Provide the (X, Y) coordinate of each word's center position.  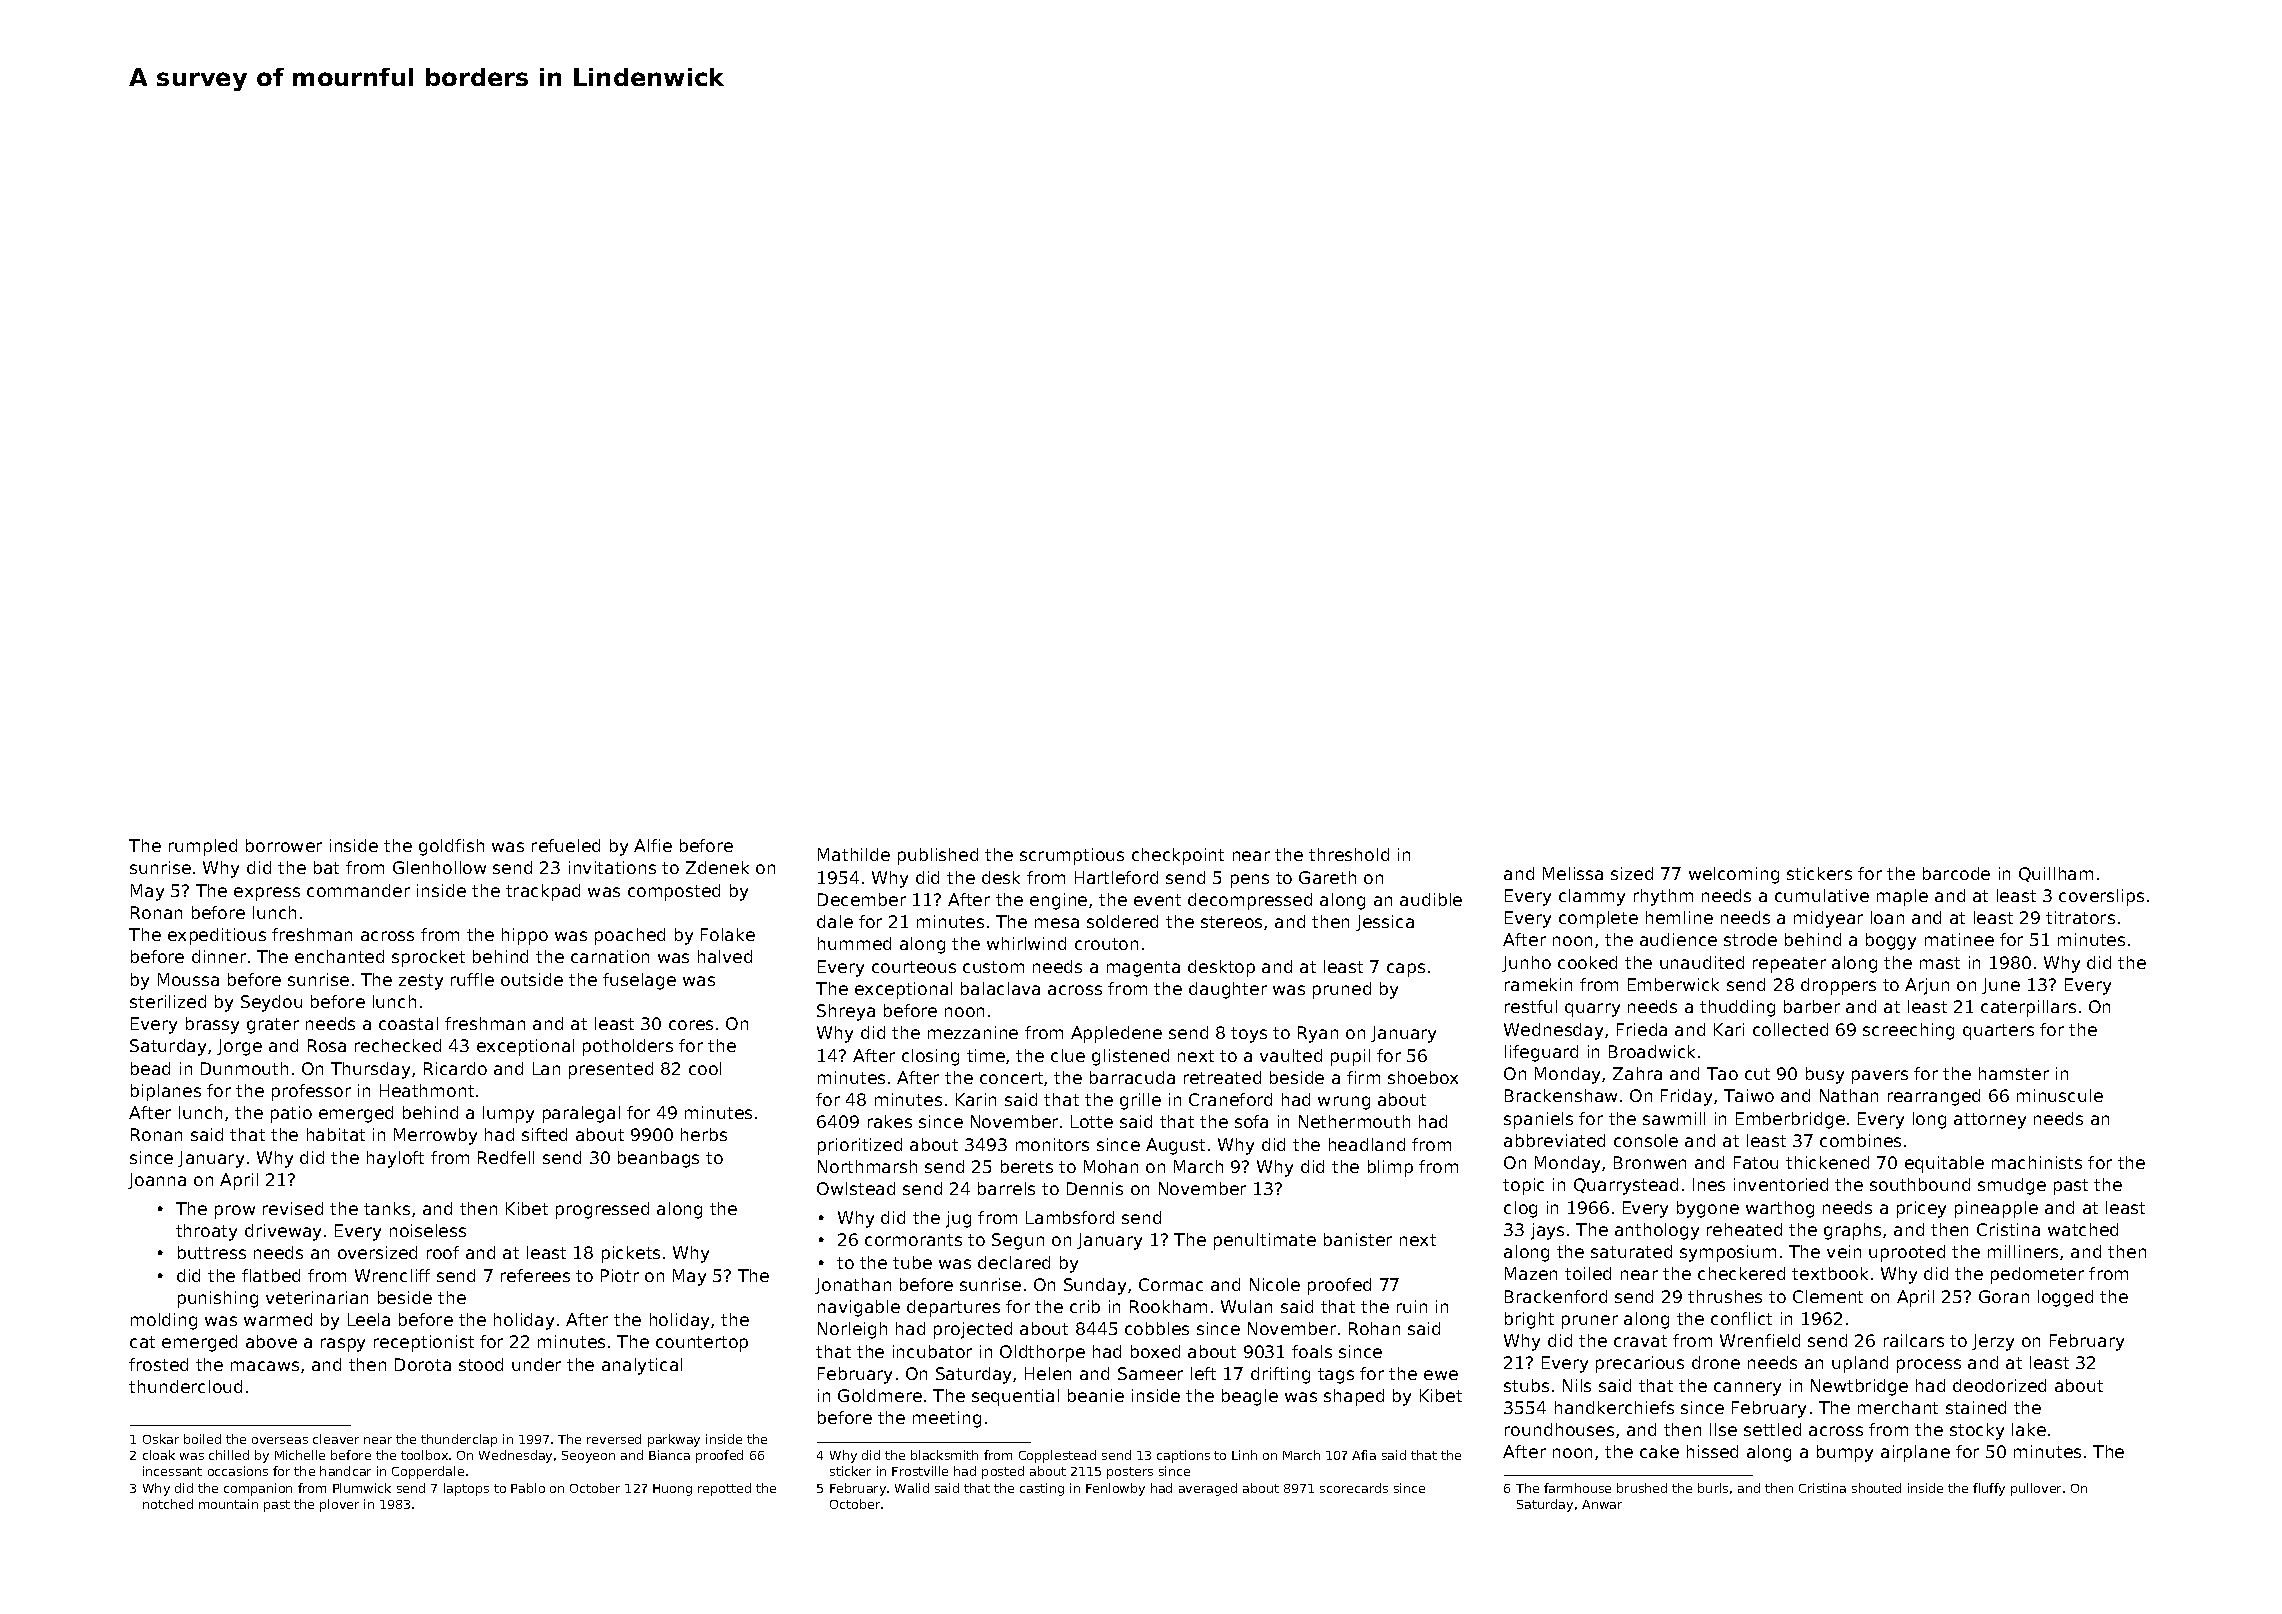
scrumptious (1072, 856)
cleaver (336, 1439)
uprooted (1907, 1253)
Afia (1364, 1455)
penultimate (1265, 1241)
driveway (283, 1232)
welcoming (1734, 875)
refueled (566, 845)
